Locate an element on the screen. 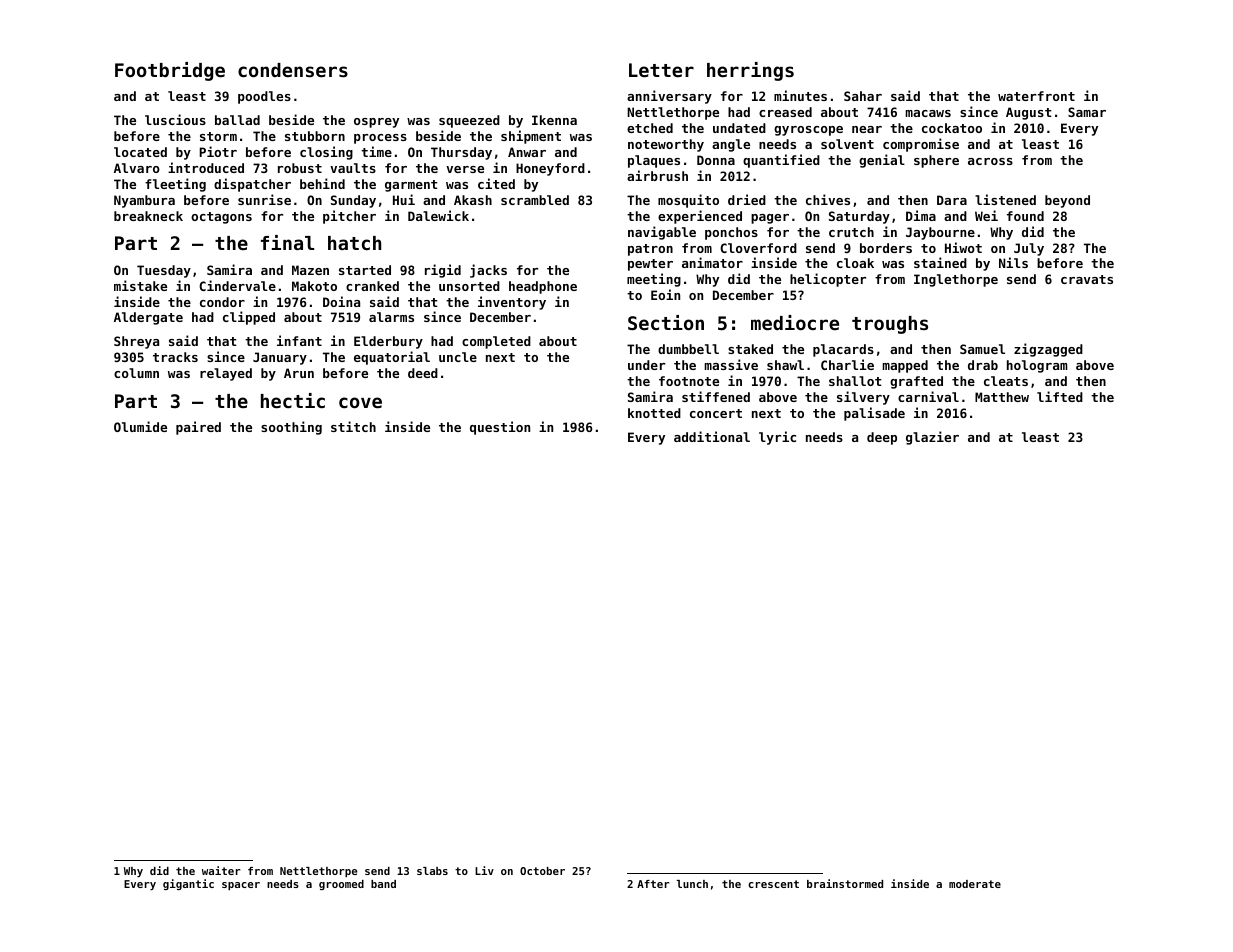  gigantic is located at coordinates (188, 884).
